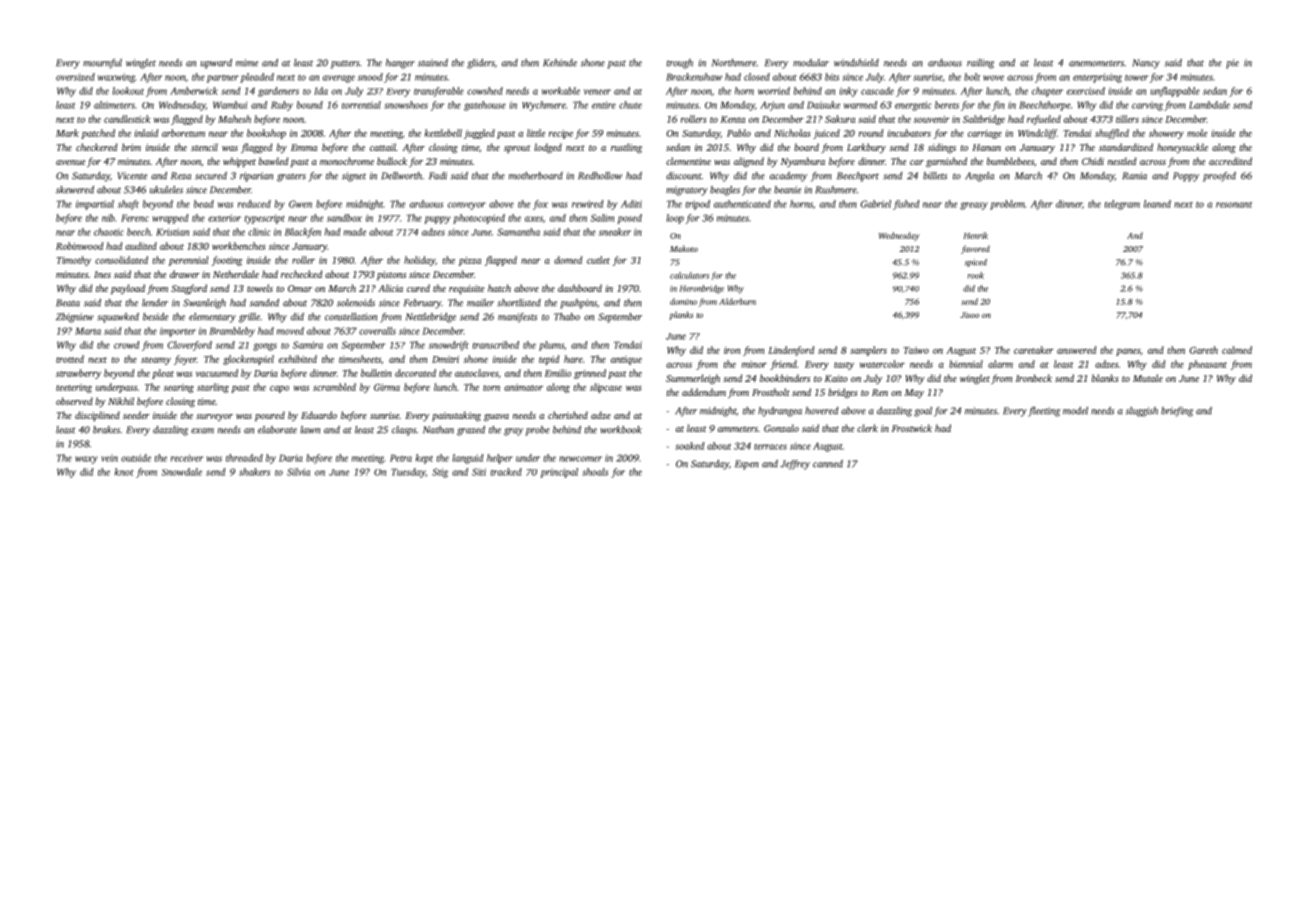 This image has width=1308, height=924. What do you see at coordinates (234, 119) in the image?
I see `Mahesh` at bounding box center [234, 119].
